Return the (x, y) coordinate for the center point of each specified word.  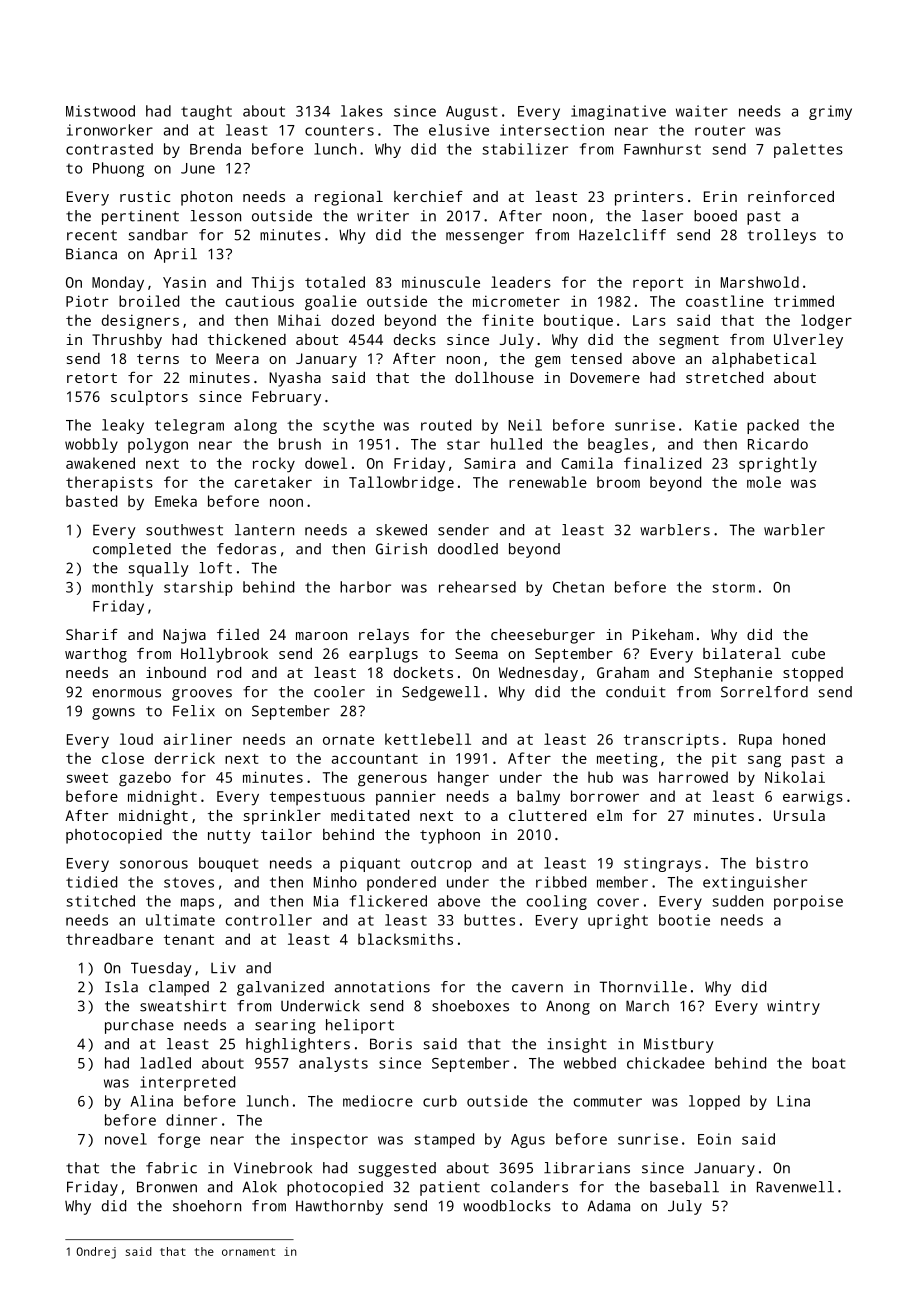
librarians (587, 1168)
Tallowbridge (401, 484)
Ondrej (96, 1253)
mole (764, 482)
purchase (139, 1026)
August (471, 113)
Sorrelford (764, 692)
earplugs (383, 655)
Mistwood (100, 111)
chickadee (666, 1063)
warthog (96, 655)
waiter (702, 111)
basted (91, 501)
